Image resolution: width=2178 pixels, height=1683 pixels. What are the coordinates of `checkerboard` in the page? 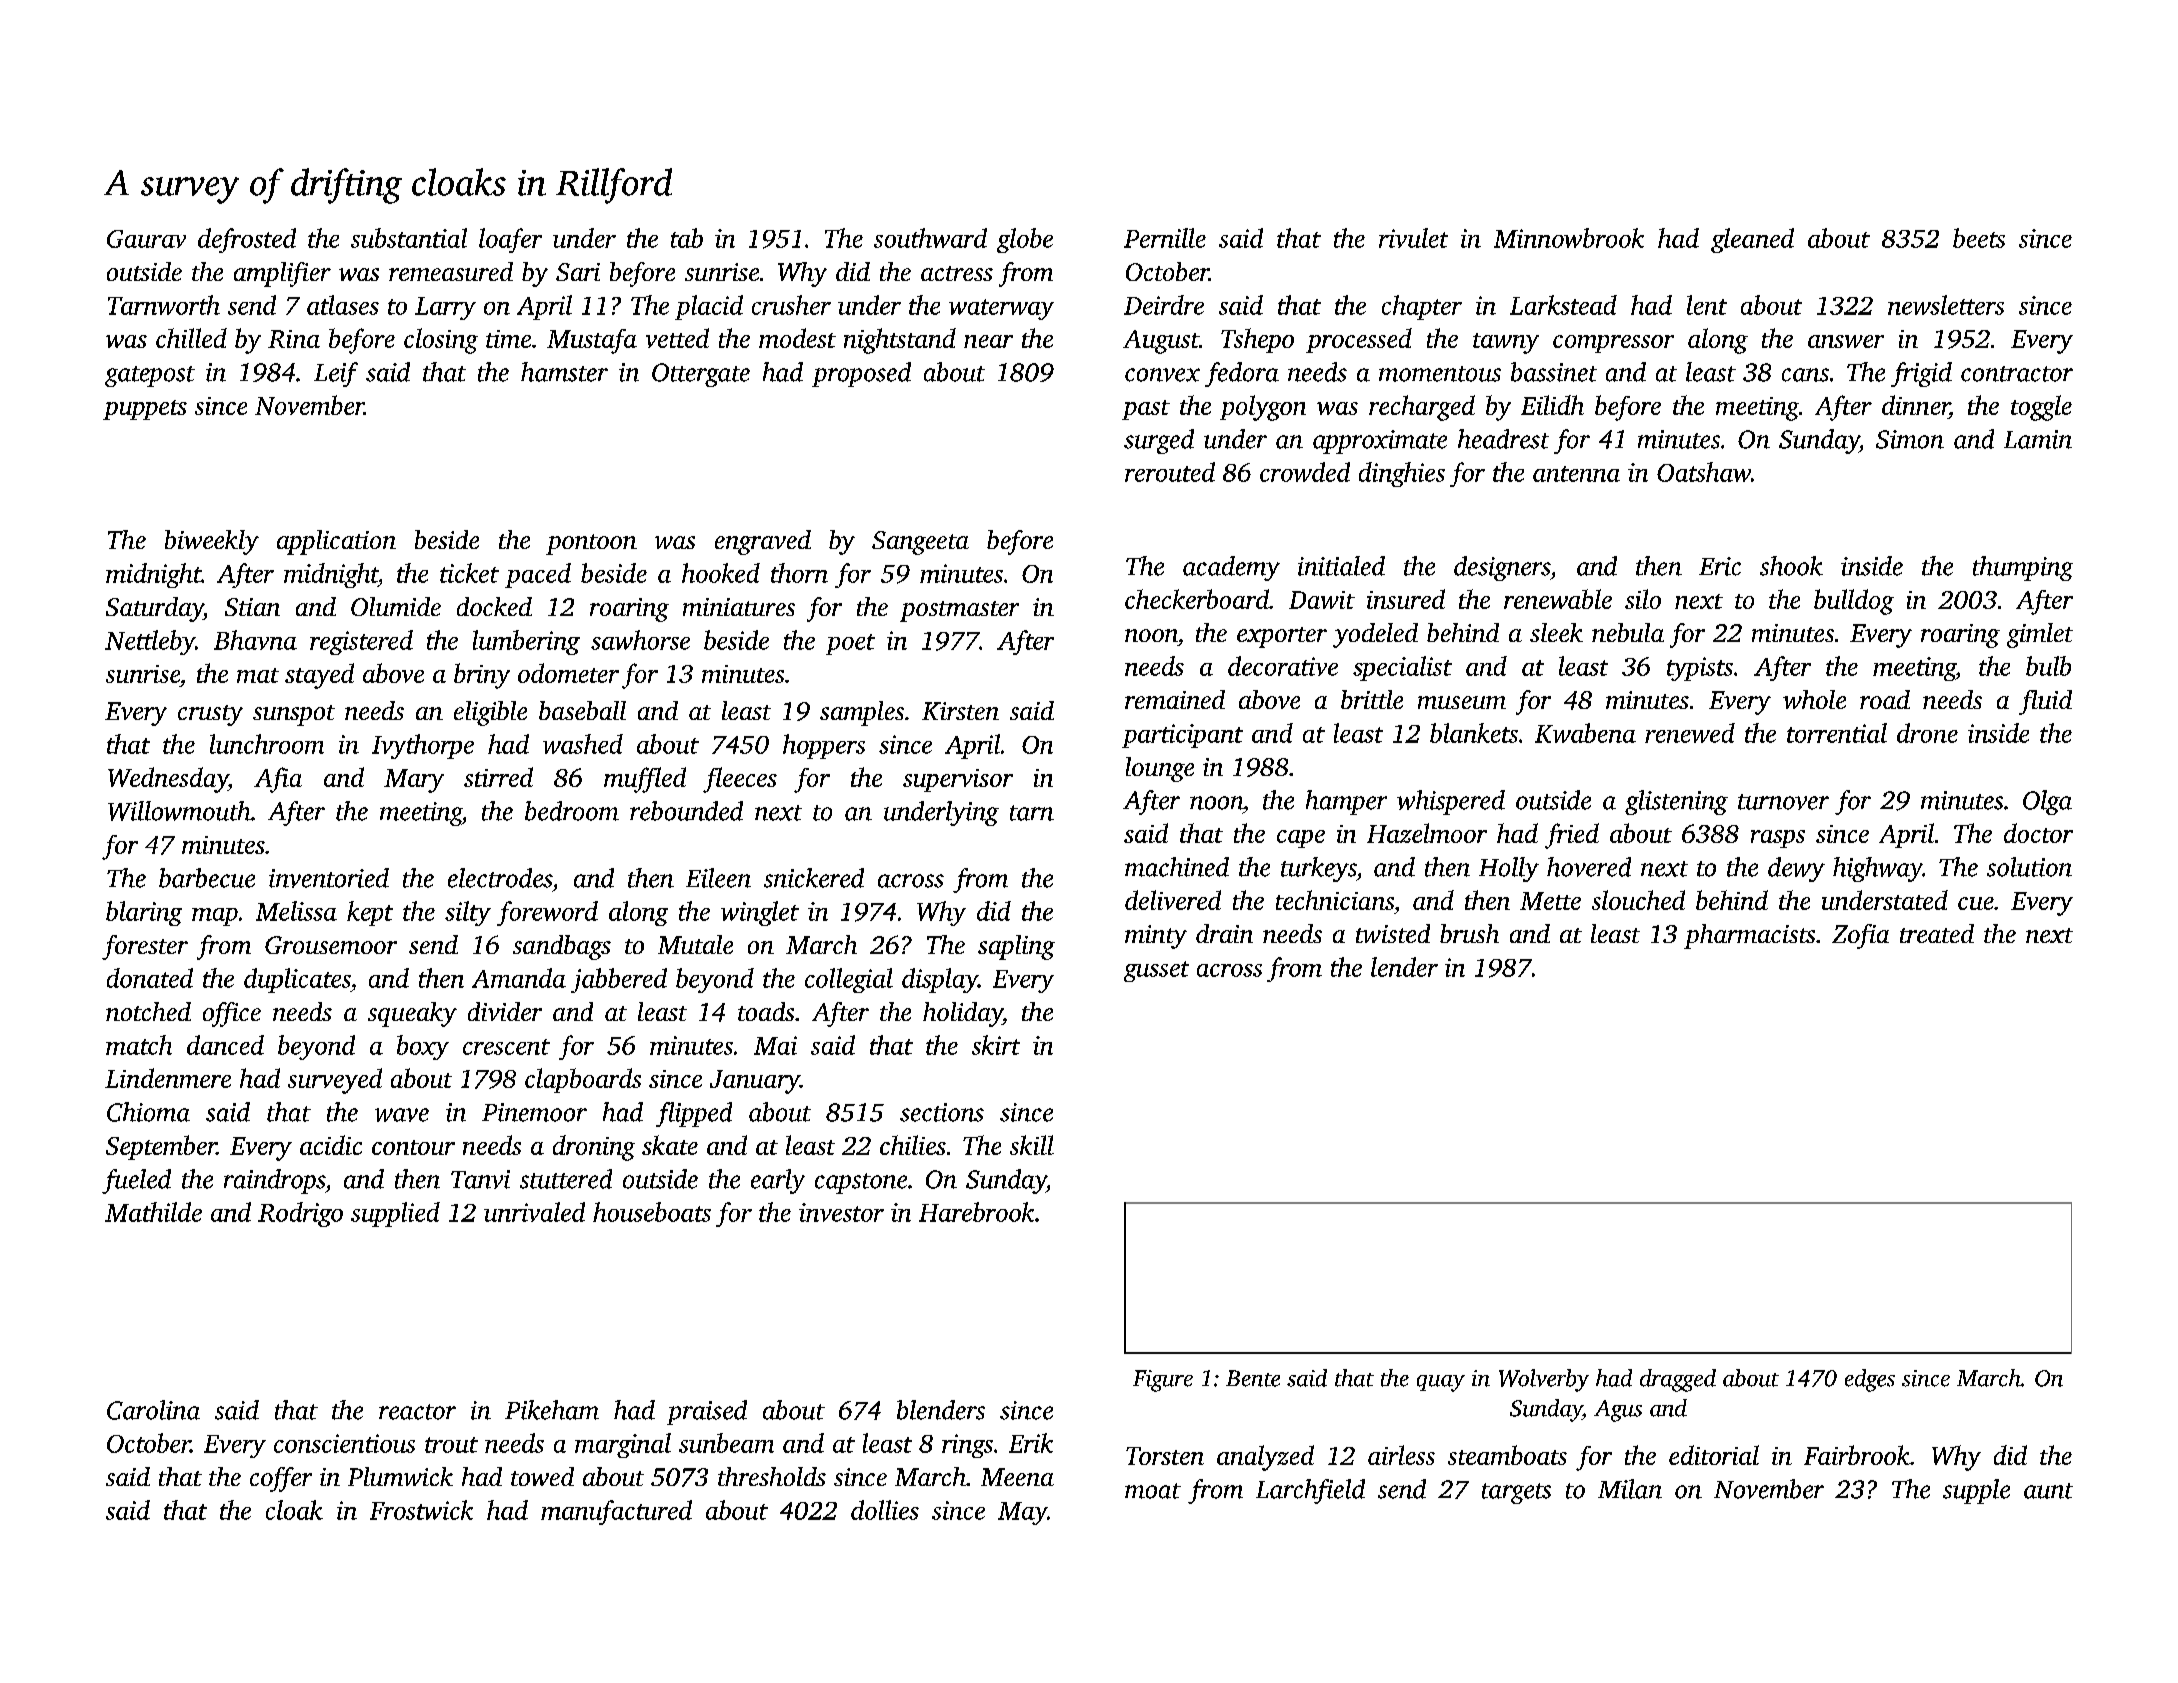 It's located at (1197, 599).
